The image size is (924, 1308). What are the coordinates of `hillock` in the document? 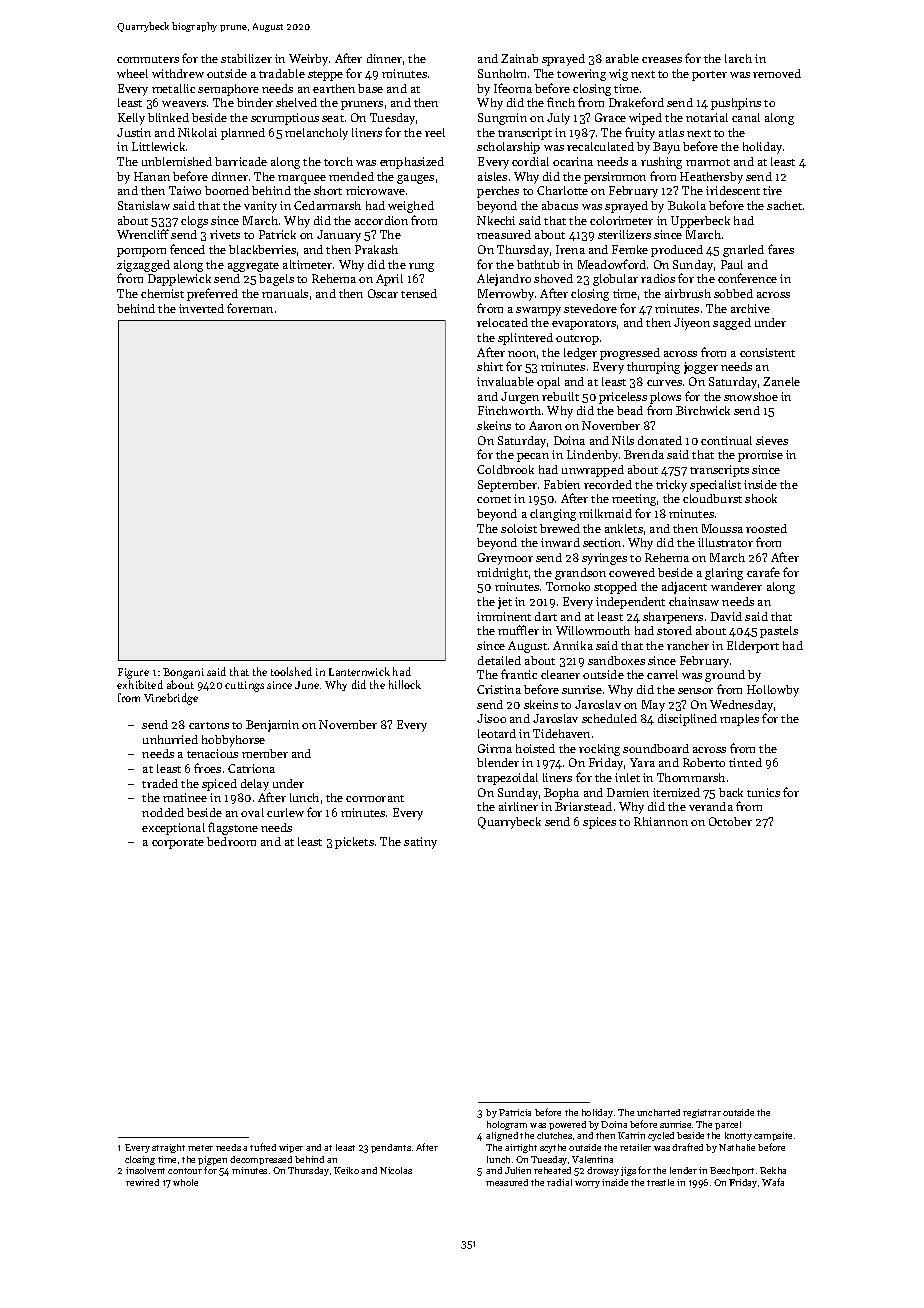 It's located at (405, 684).
